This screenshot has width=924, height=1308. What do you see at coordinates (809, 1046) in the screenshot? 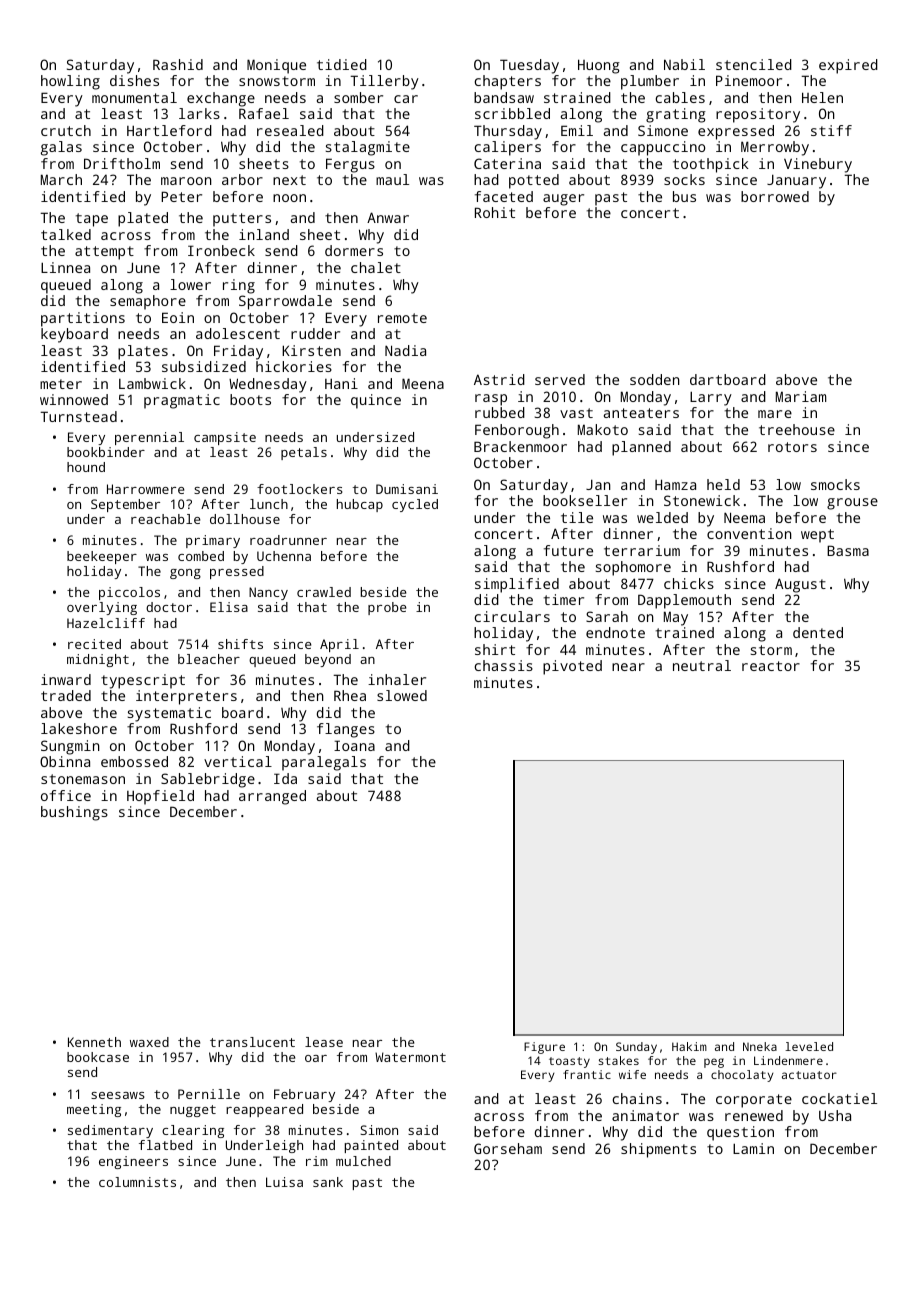
I see `leveled` at bounding box center [809, 1046].
